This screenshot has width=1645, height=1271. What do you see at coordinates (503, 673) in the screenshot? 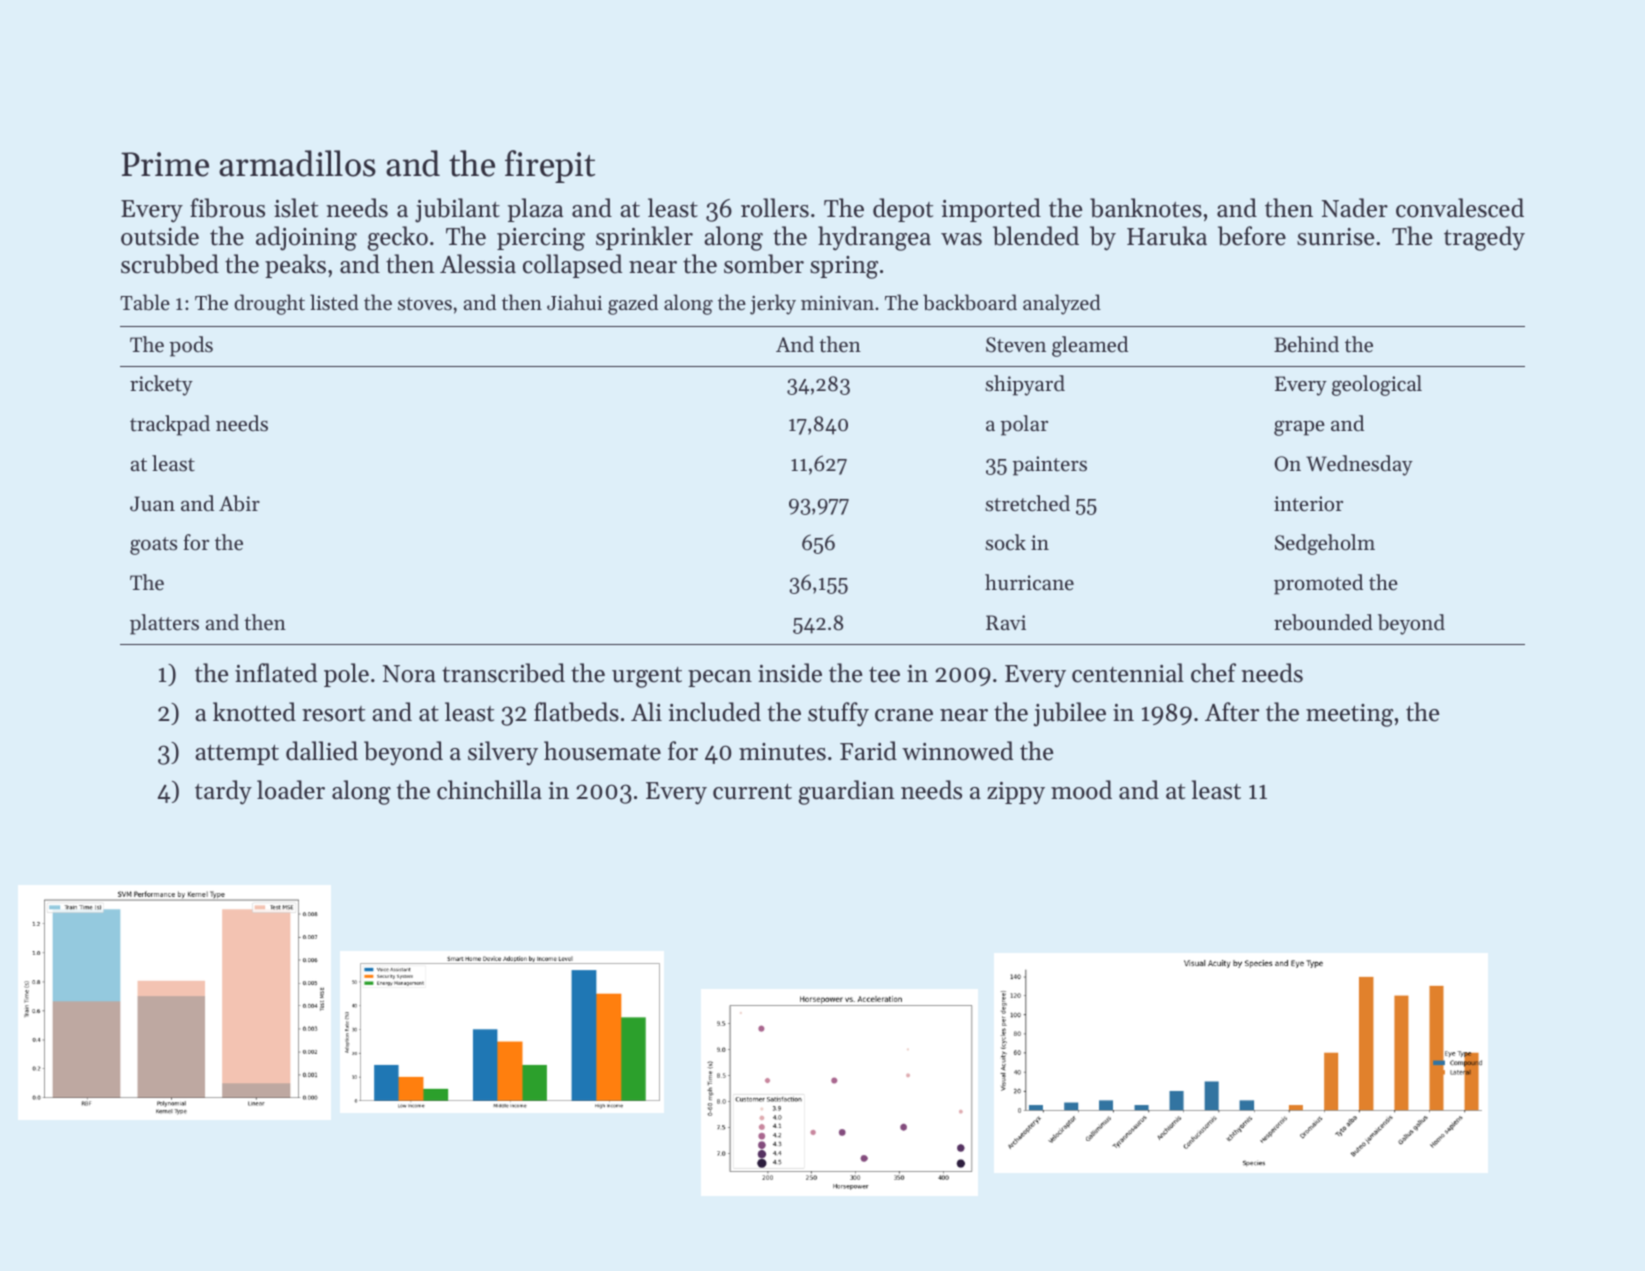
I see `transcribed` at bounding box center [503, 673].
